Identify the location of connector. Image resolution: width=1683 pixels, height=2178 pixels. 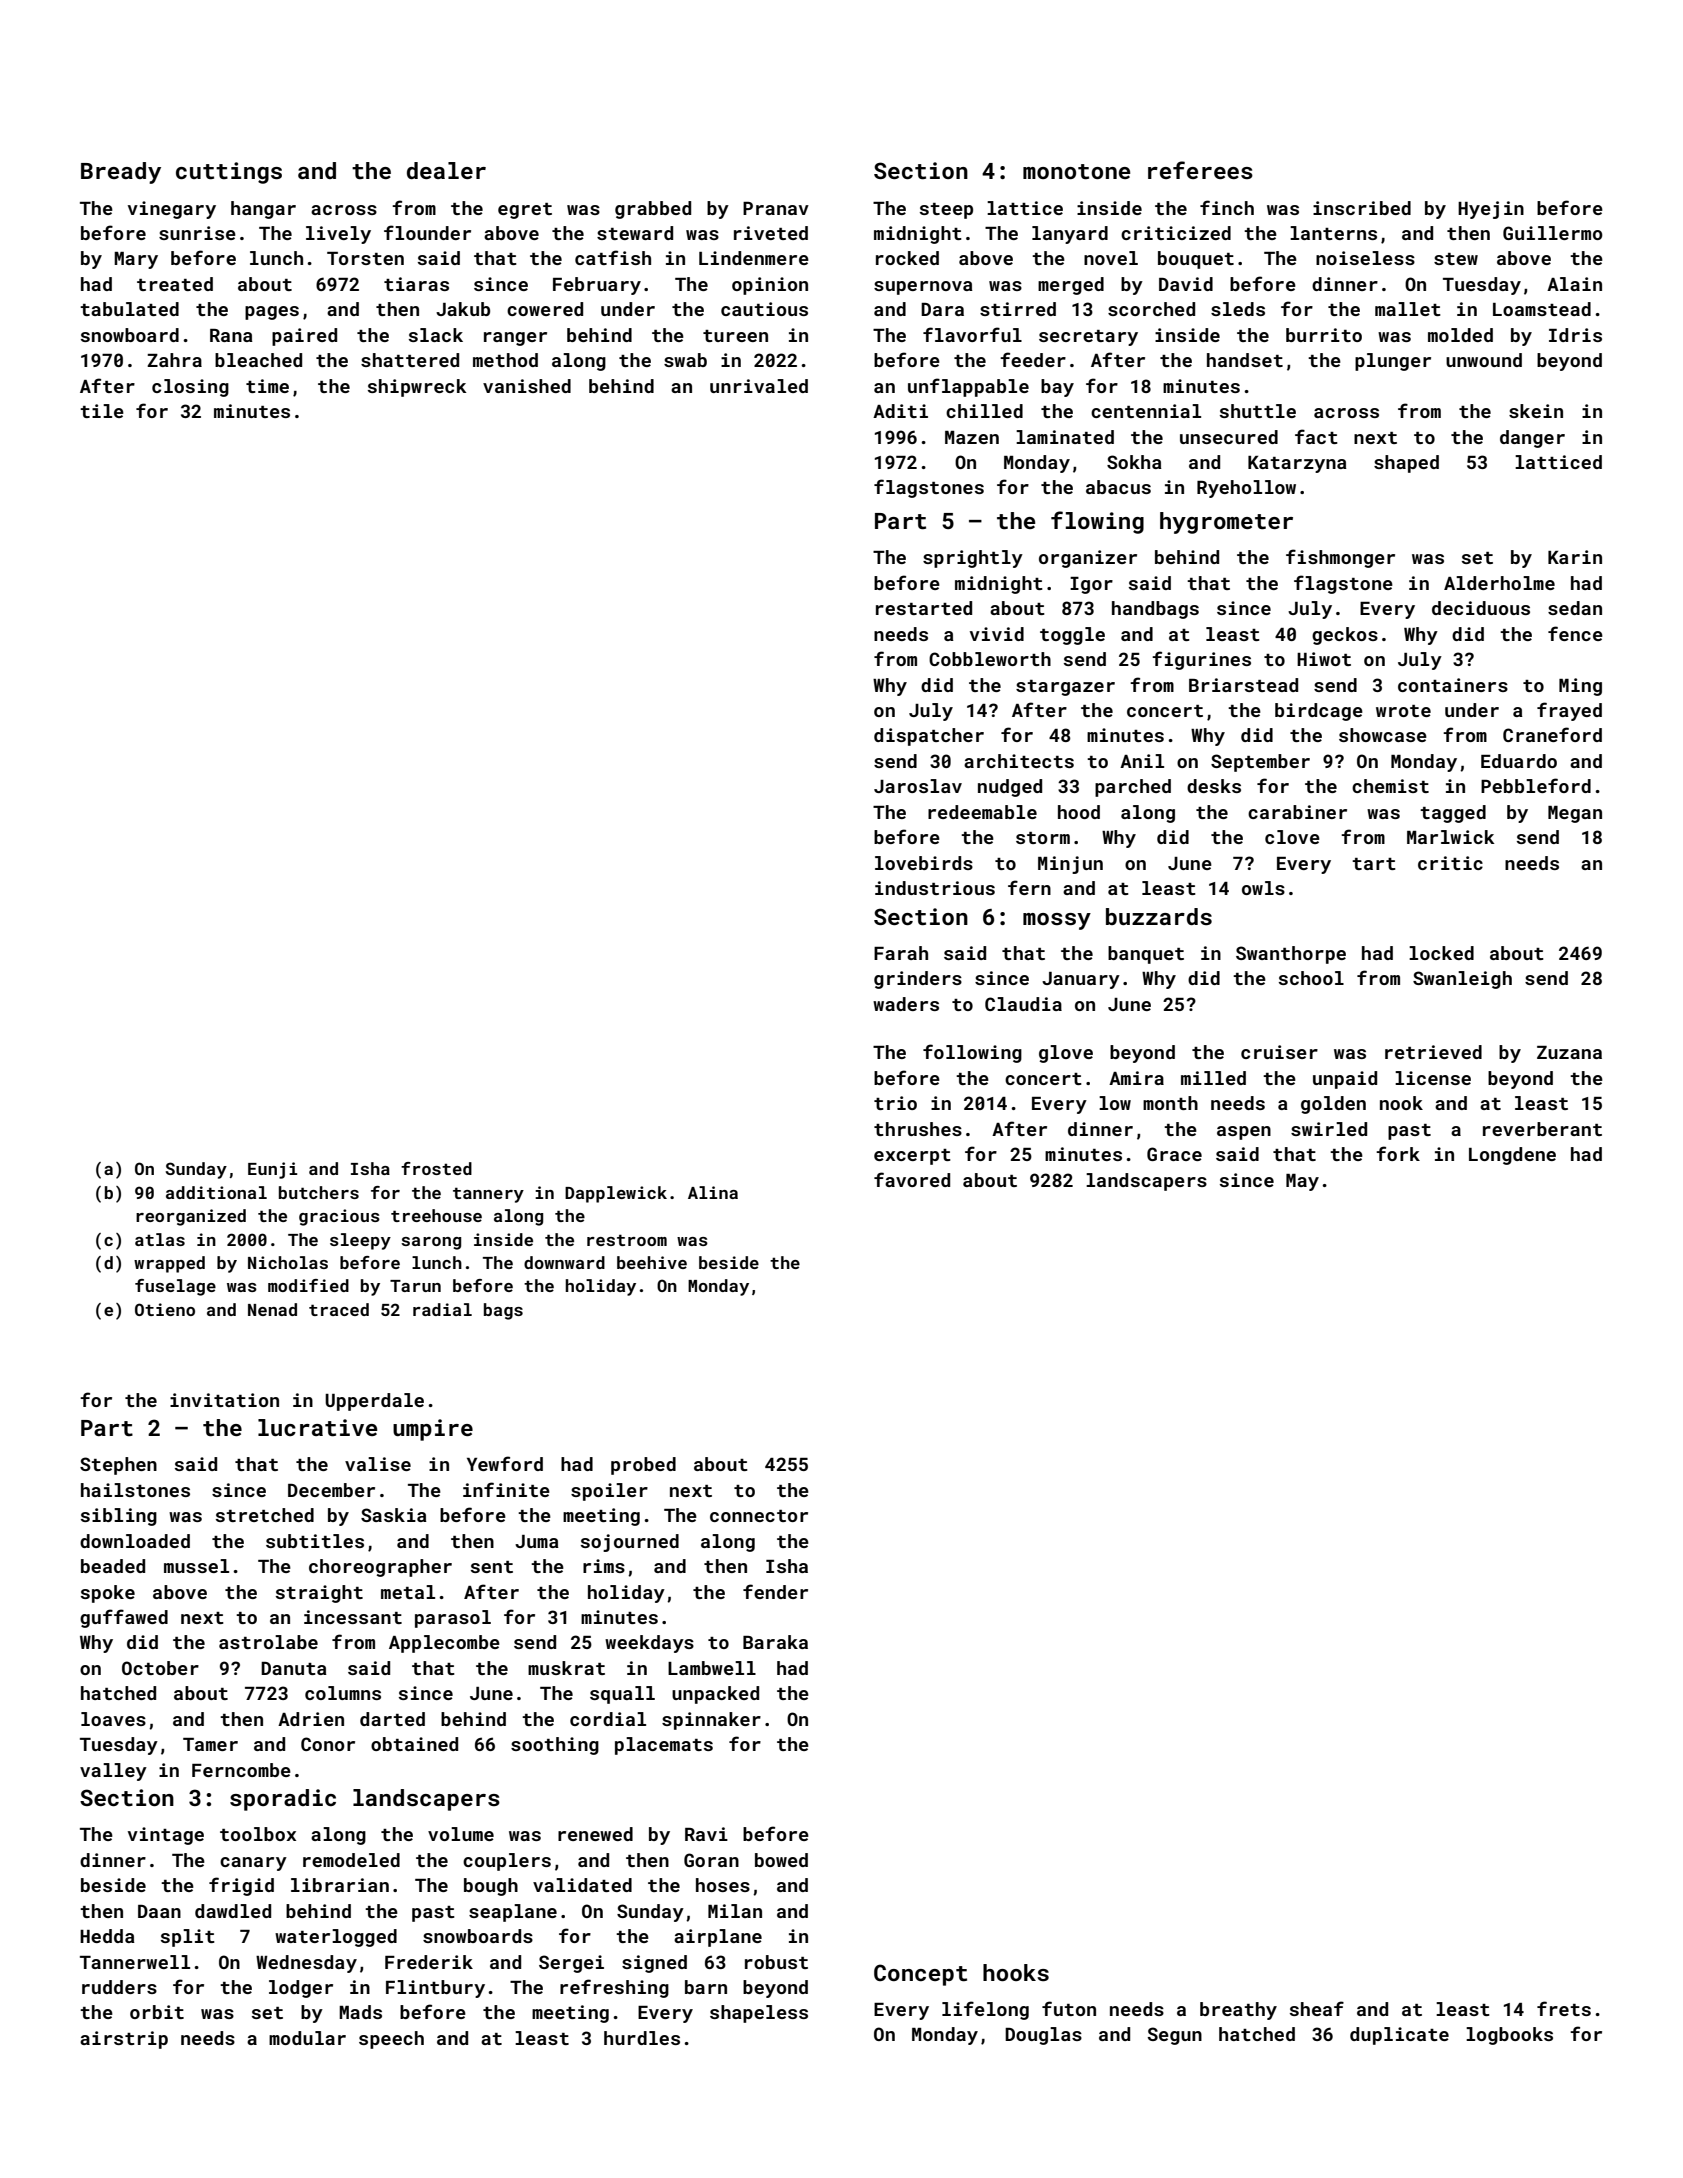
(759, 1516).
